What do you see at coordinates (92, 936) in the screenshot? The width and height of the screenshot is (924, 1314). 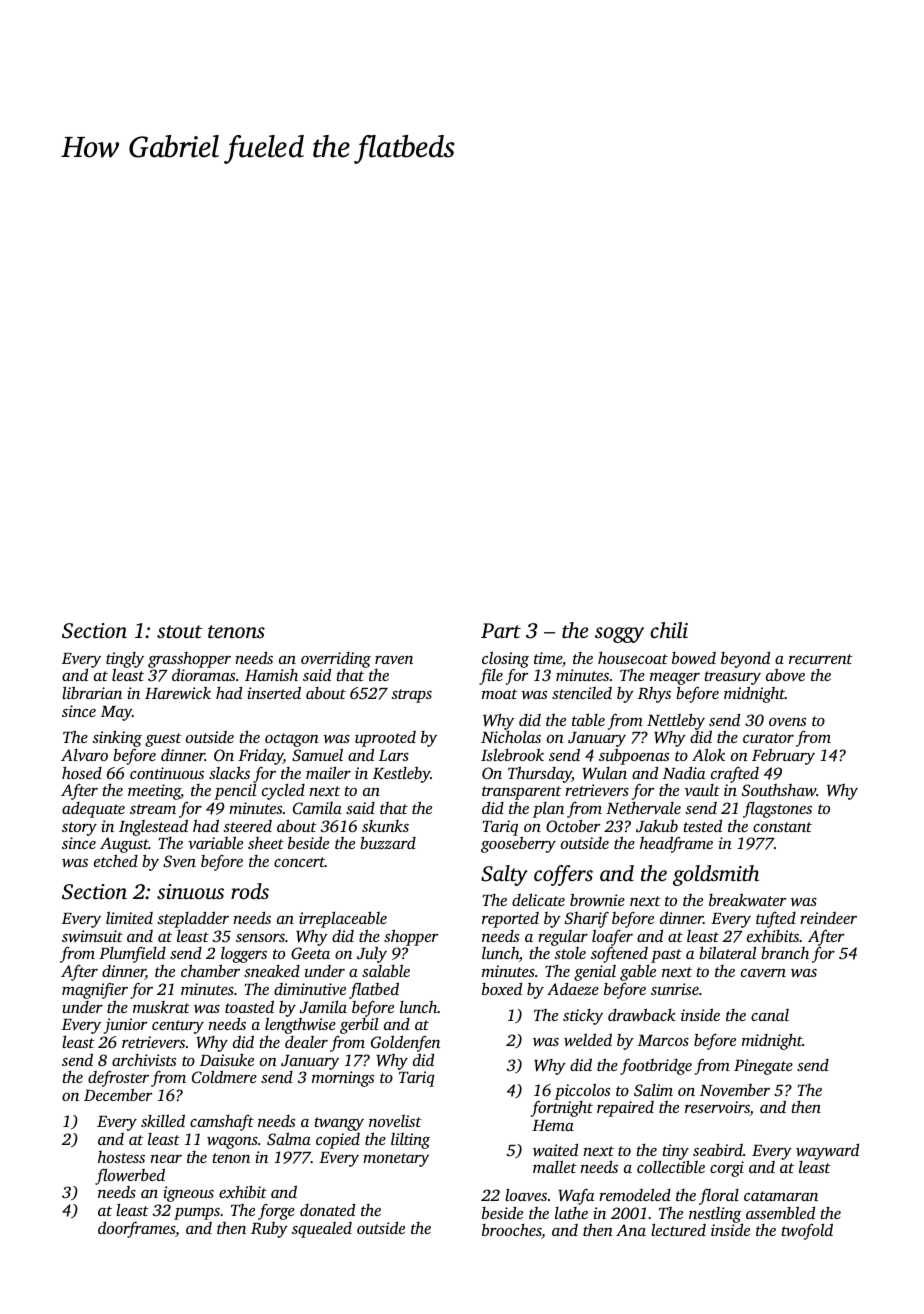 I see `swimsuit` at bounding box center [92, 936].
